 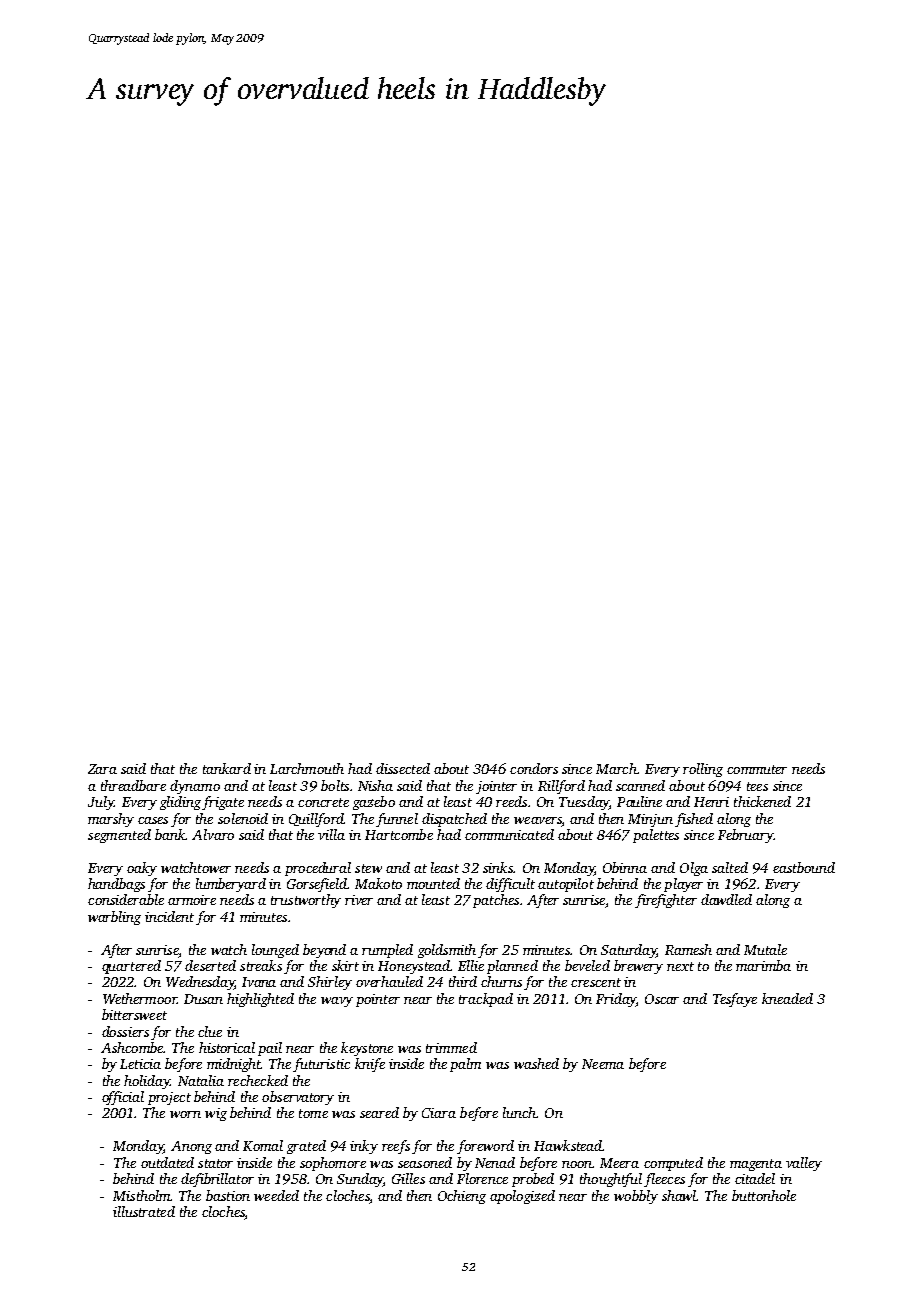 I want to click on eastbound, so click(x=804, y=867).
